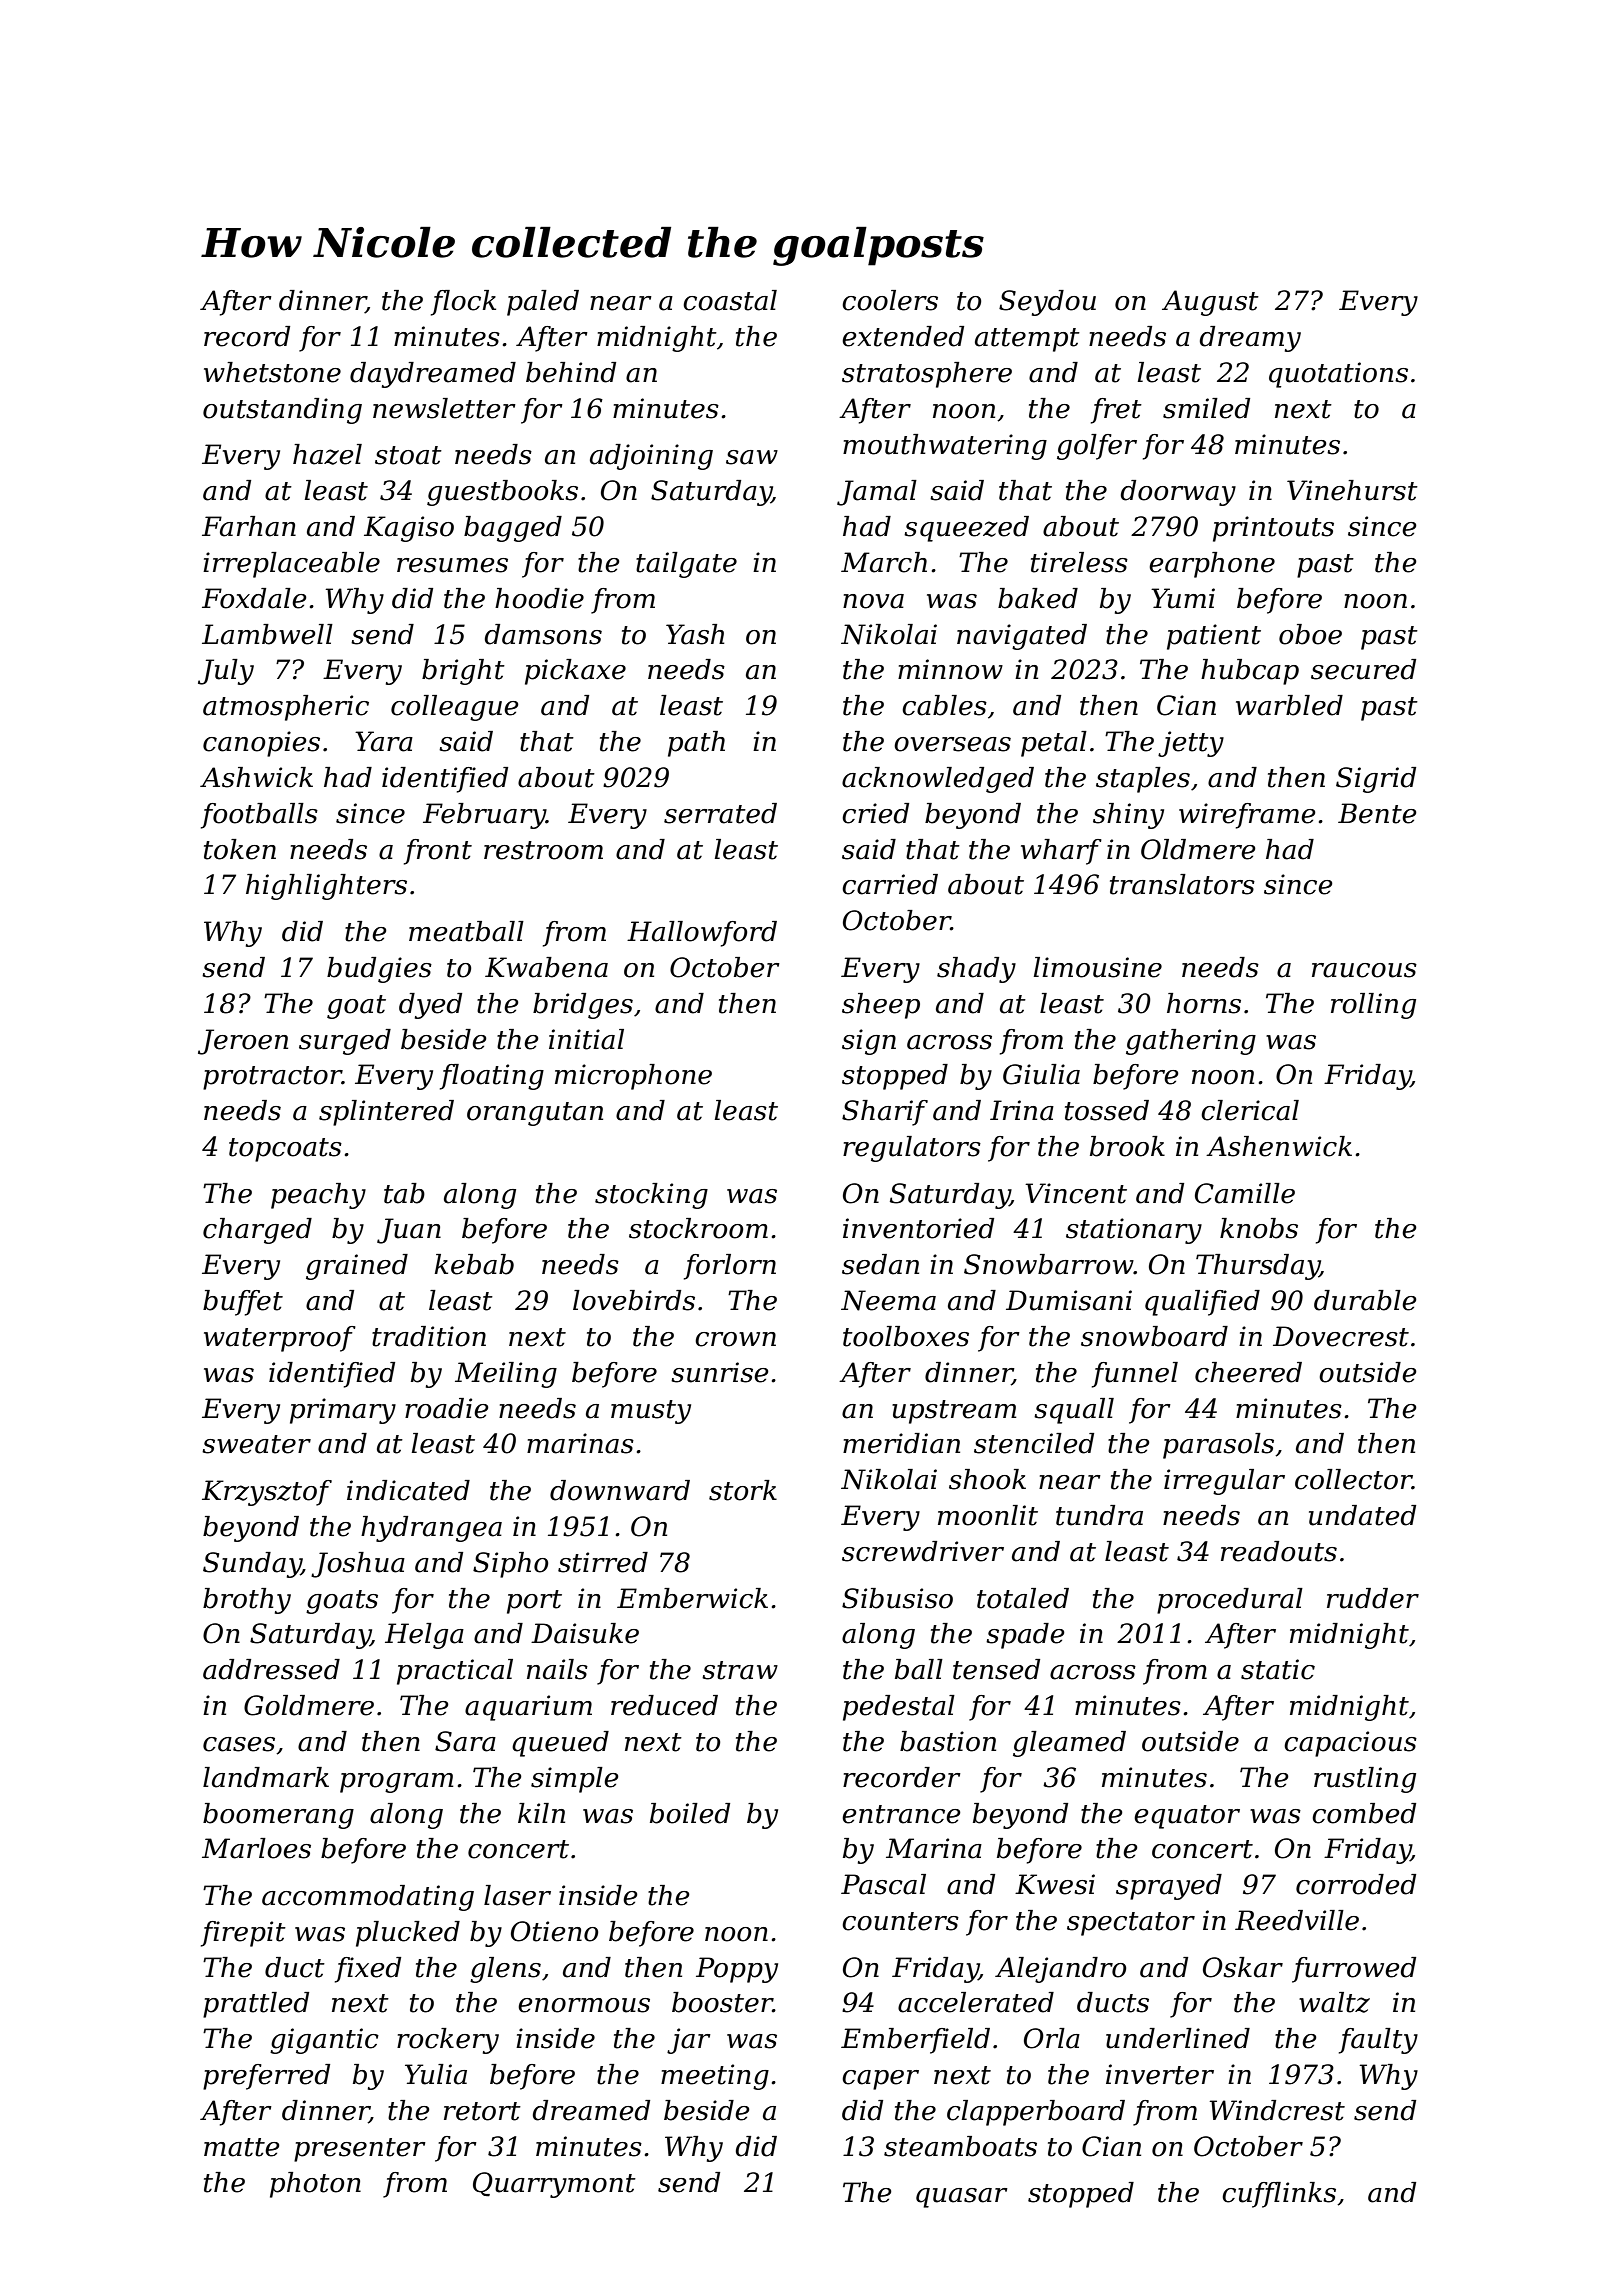 The width and height of the screenshot is (1620, 2292). Describe the element at coordinates (1363, 669) in the screenshot. I see `secured` at that location.
